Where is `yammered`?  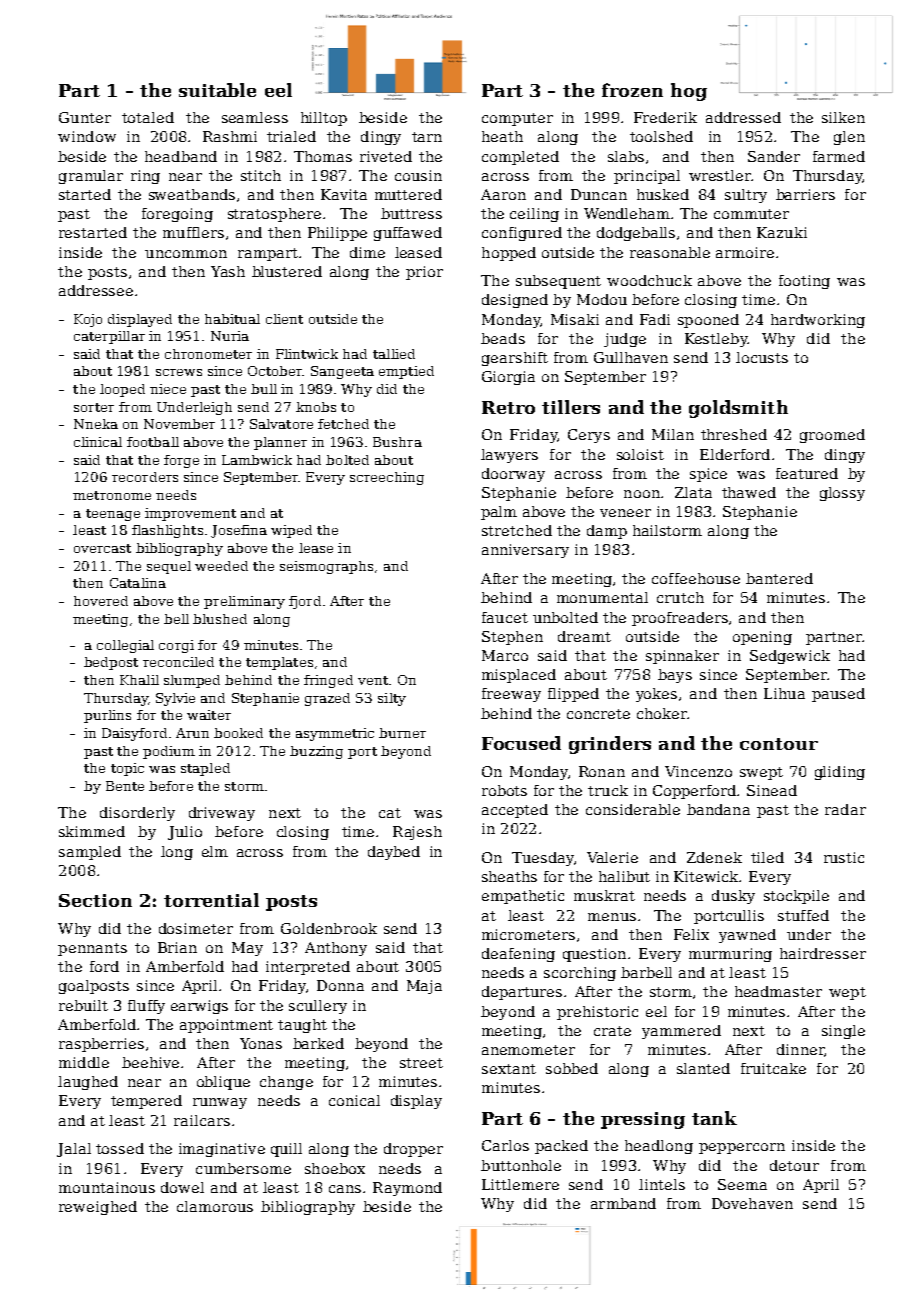 yammered is located at coordinates (681, 1032).
